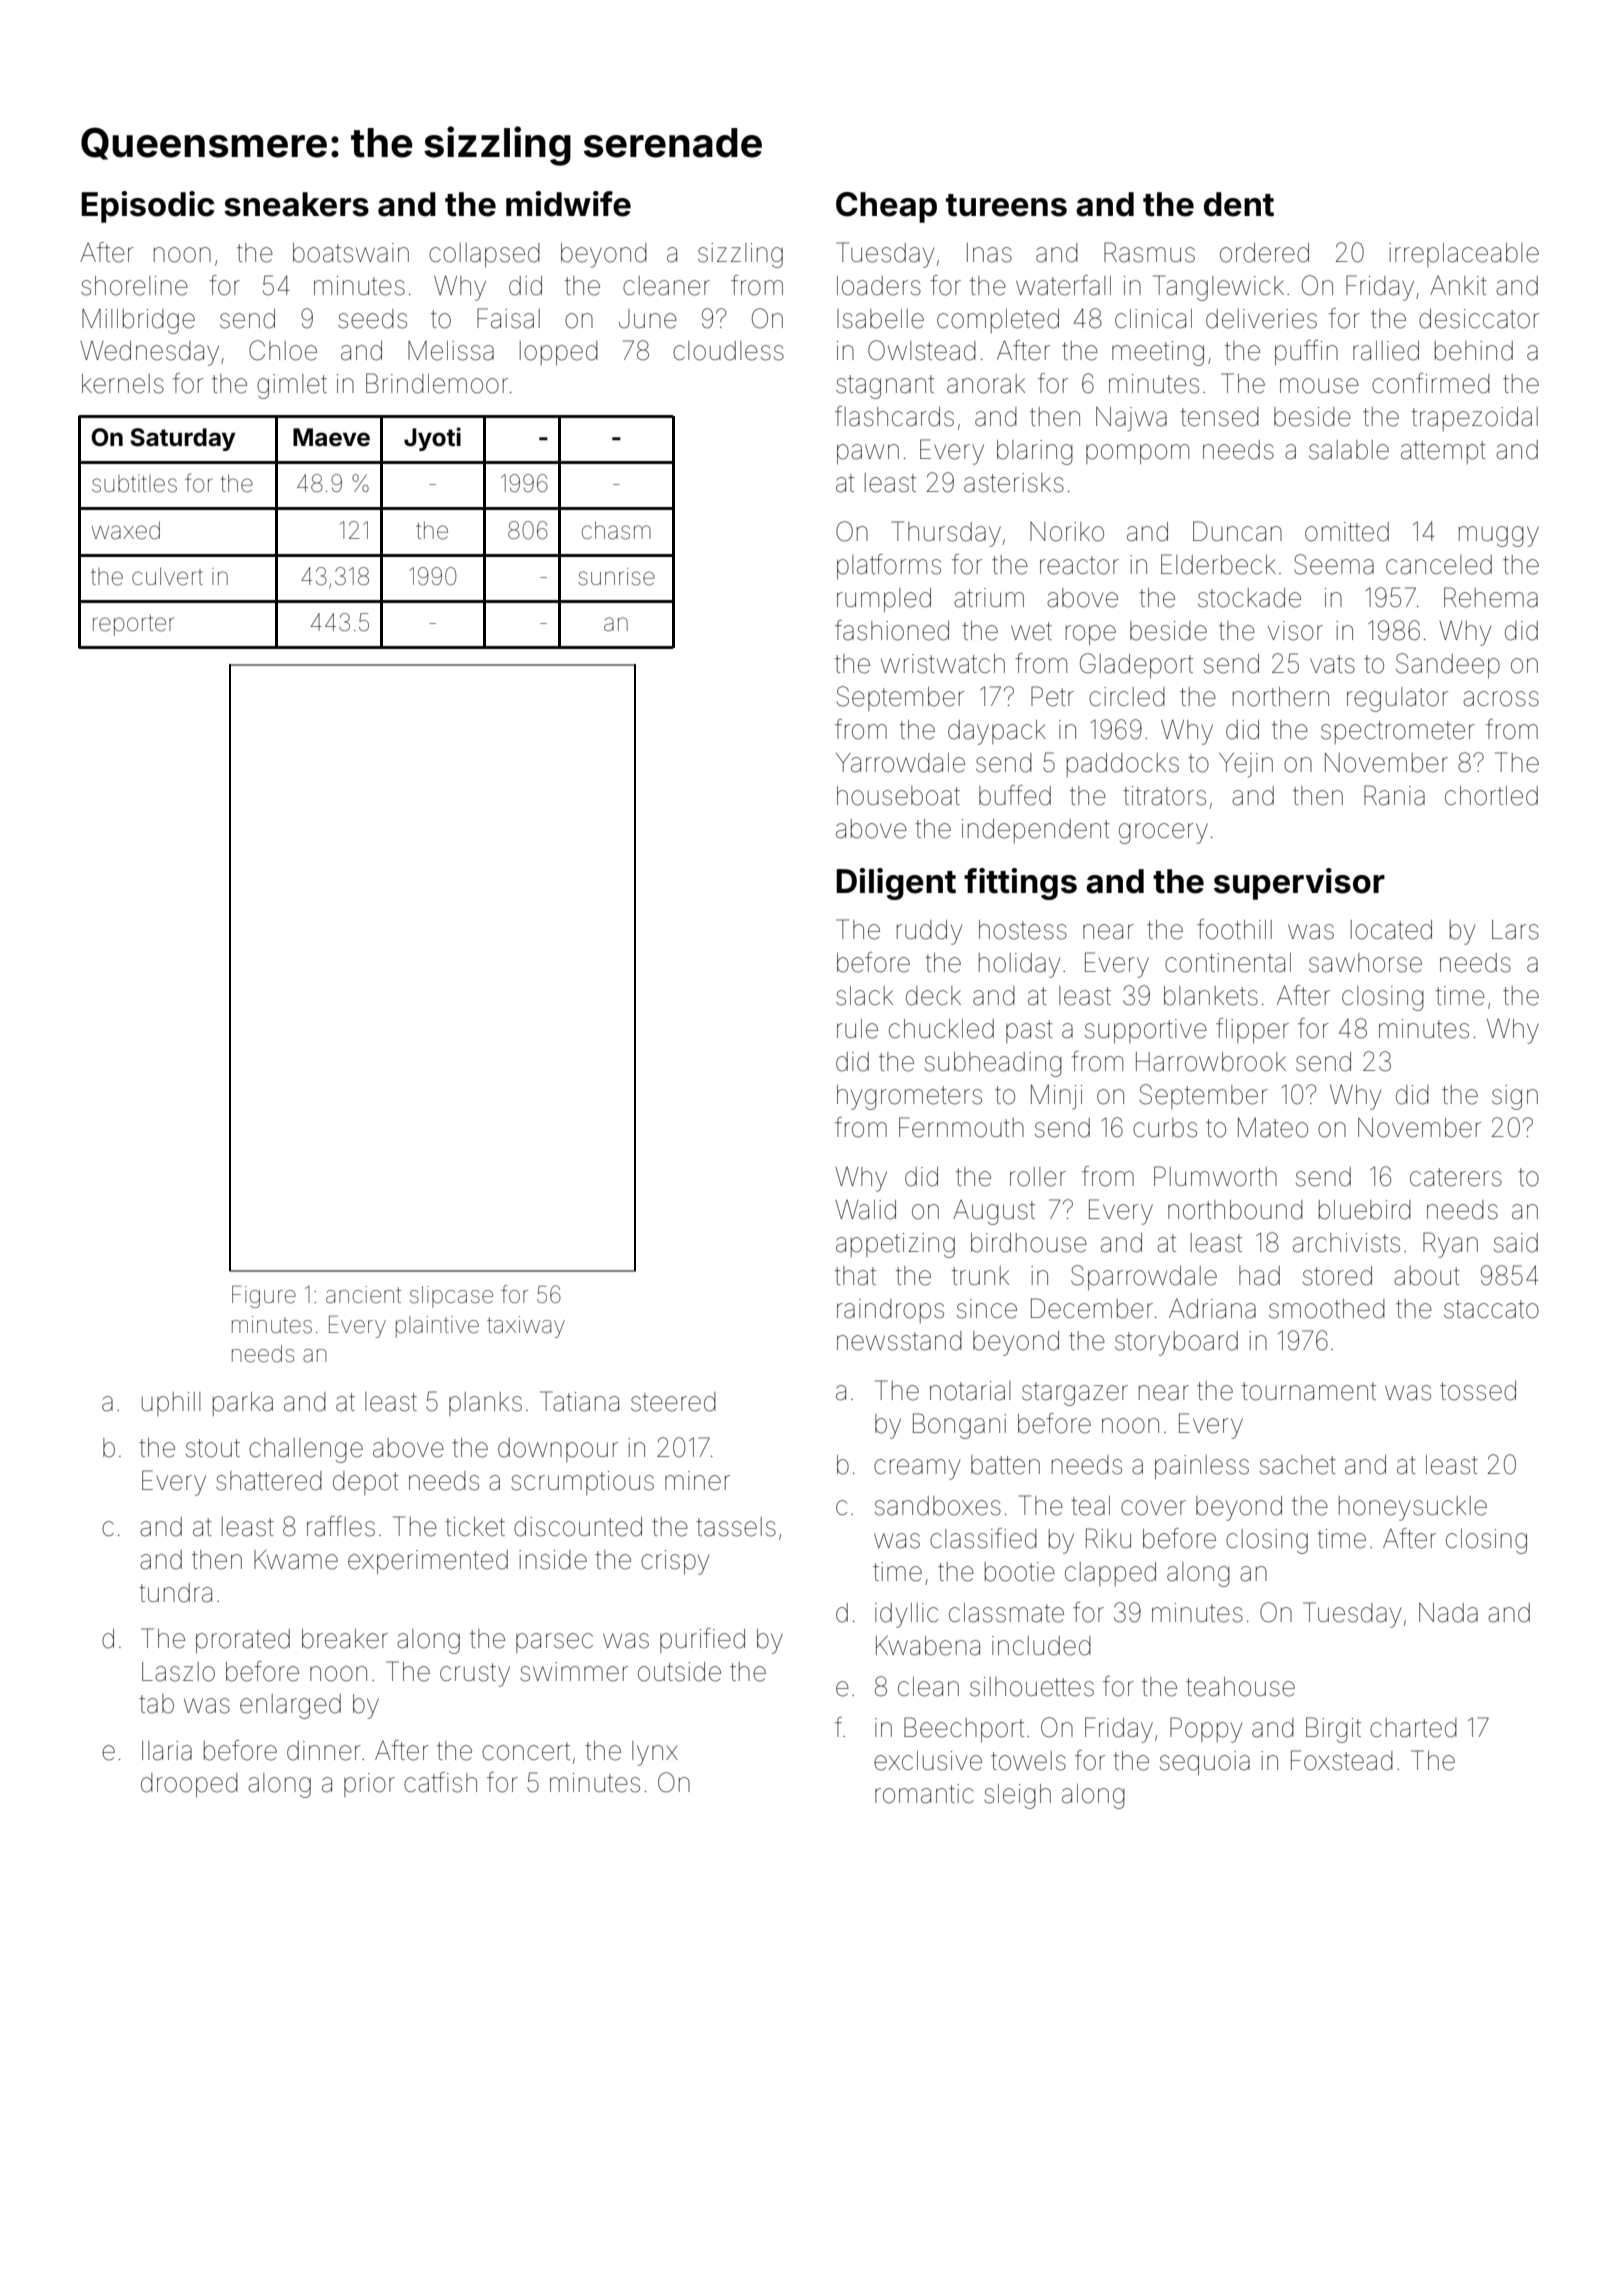 The height and width of the page is (2292, 1620). Describe the element at coordinates (264, 1297) in the page. I see `Figure` at that location.
